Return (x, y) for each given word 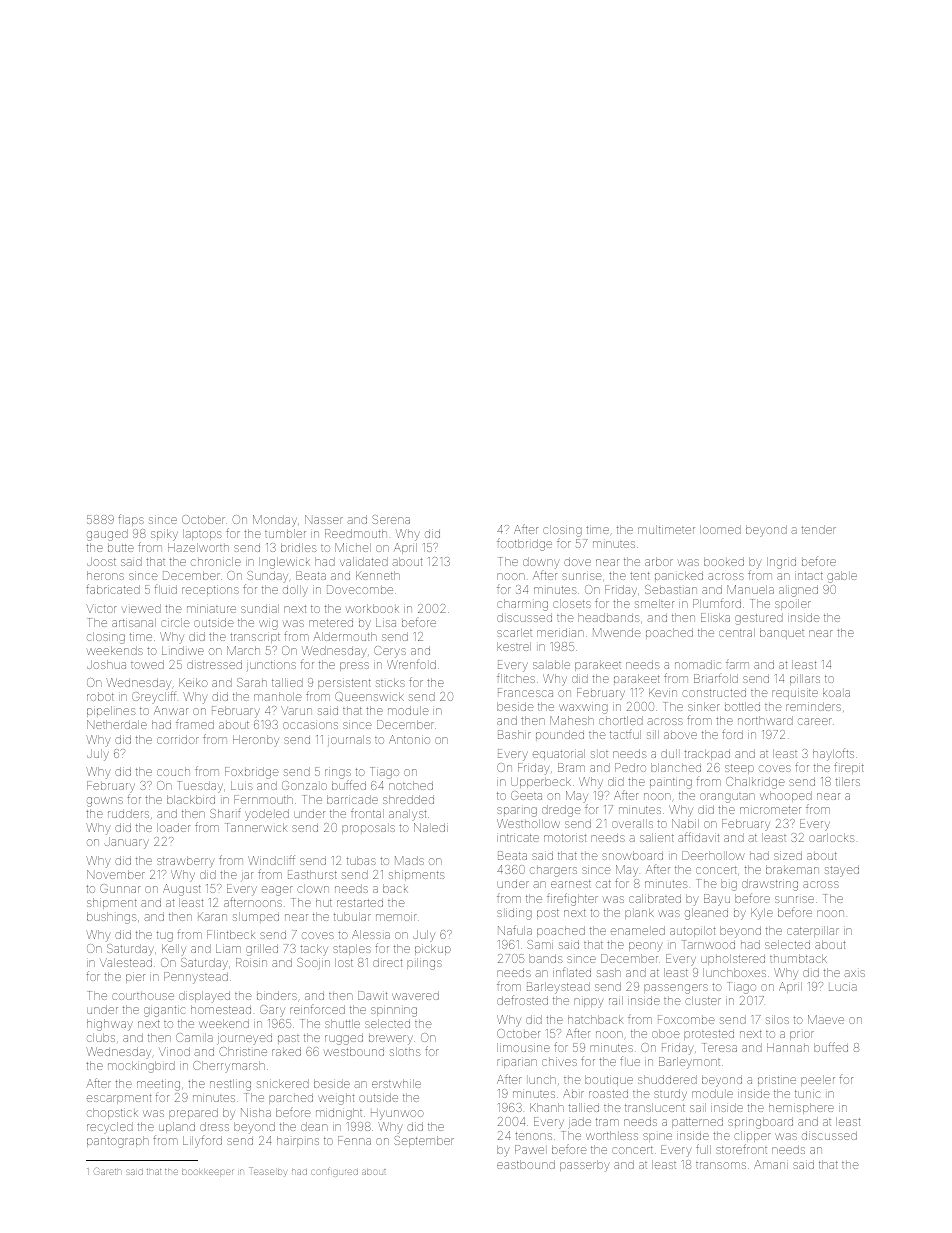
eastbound (526, 1164)
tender (818, 529)
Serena (391, 519)
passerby (584, 1166)
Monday (275, 521)
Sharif (225, 813)
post (548, 914)
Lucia (843, 987)
